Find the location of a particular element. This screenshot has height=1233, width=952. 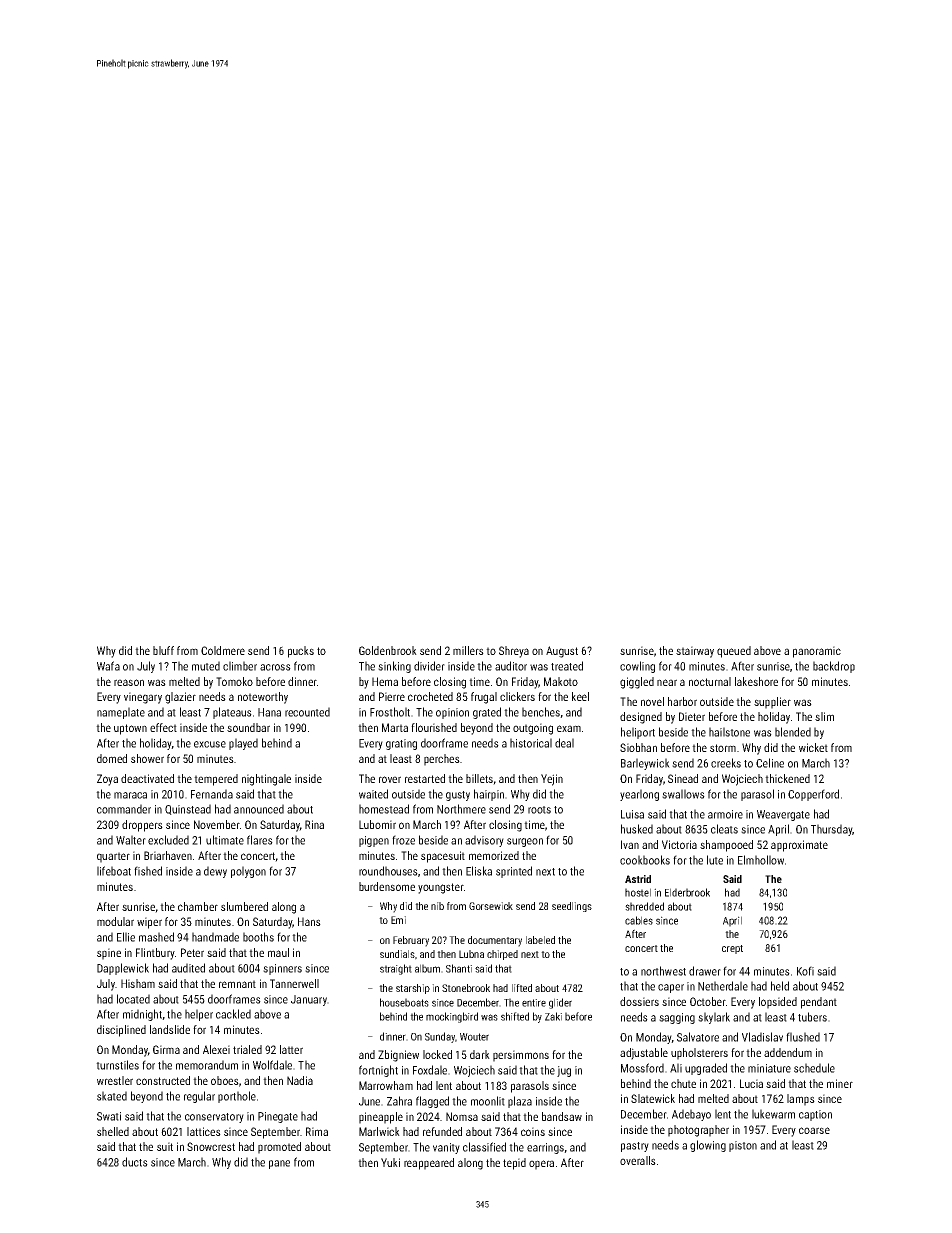

bandsaw is located at coordinates (562, 1116).
